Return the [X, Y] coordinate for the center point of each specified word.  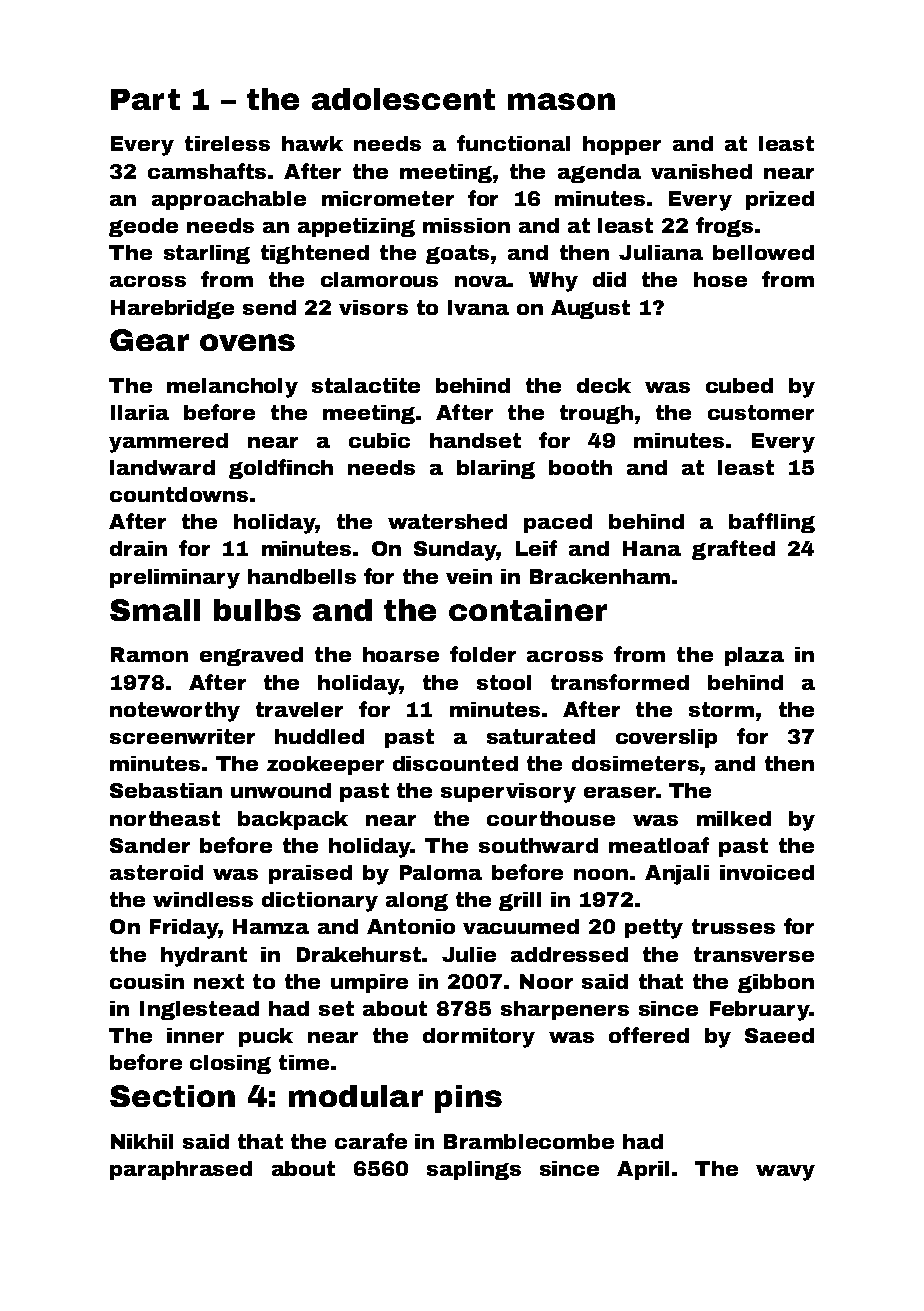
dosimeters [635, 763]
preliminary [175, 579]
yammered [168, 443]
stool [504, 682]
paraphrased [181, 1170]
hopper [622, 145]
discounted [455, 763]
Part [145, 99]
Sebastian [166, 790]
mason [561, 101]
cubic [379, 440]
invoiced [767, 872]
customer [761, 412]
